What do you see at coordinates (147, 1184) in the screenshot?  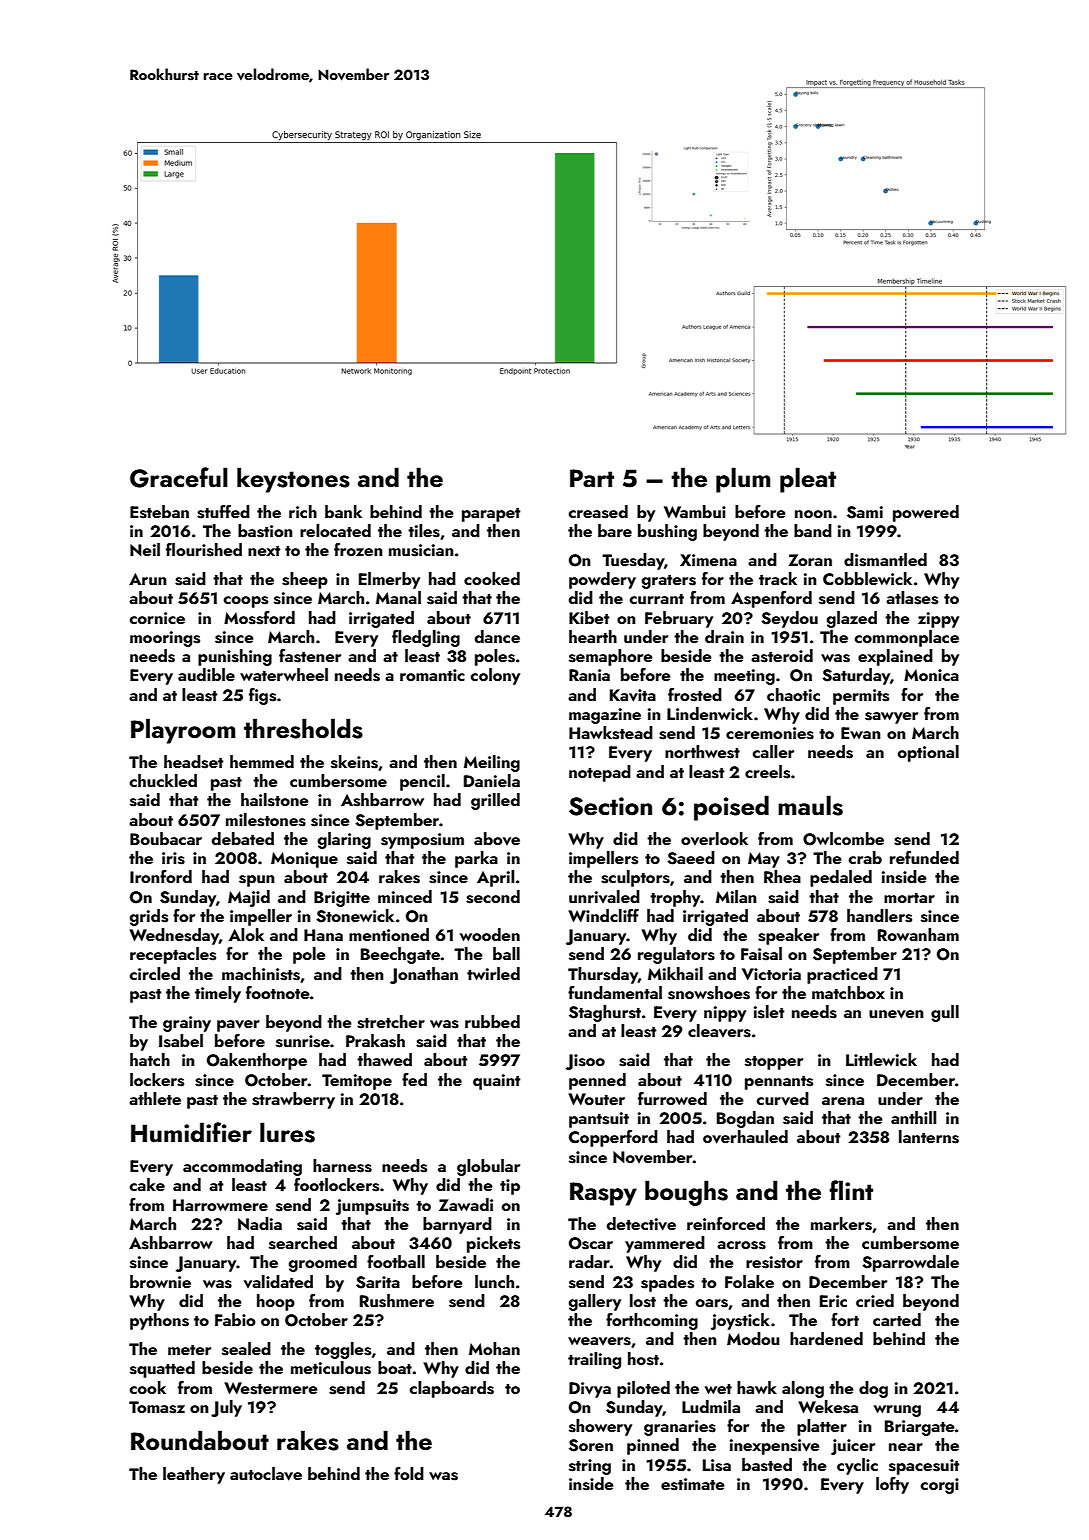 I see `cake` at bounding box center [147, 1184].
